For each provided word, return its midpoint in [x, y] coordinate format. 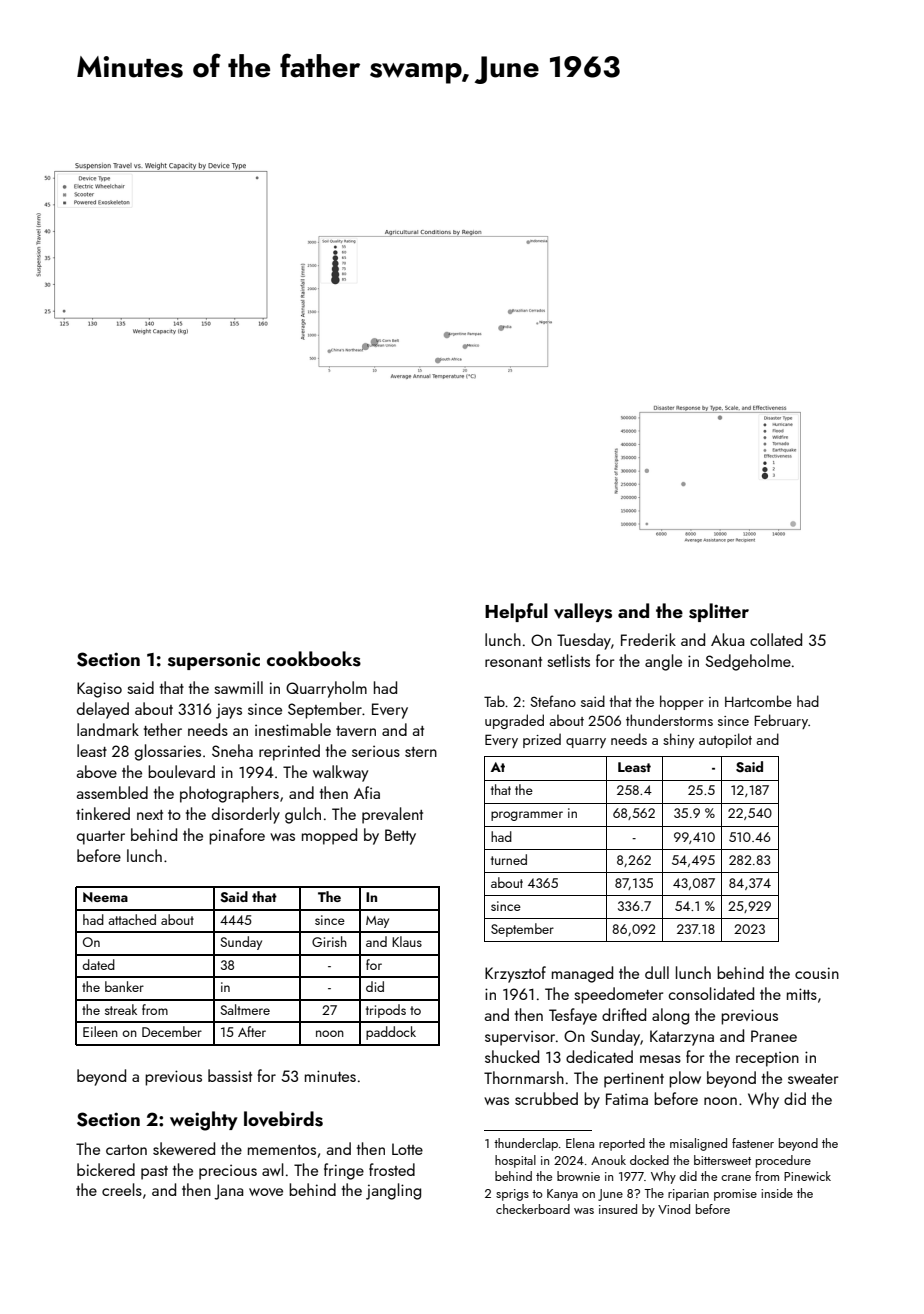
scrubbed [546, 1098]
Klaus [407, 941]
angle [663, 662]
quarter [101, 838]
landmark [108, 729]
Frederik [648, 639]
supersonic [214, 661]
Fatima [627, 1099]
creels [122, 1189]
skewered [184, 1148]
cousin [817, 973]
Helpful [516, 612]
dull [657, 972]
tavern [356, 731]
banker [124, 986]
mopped [329, 836]
